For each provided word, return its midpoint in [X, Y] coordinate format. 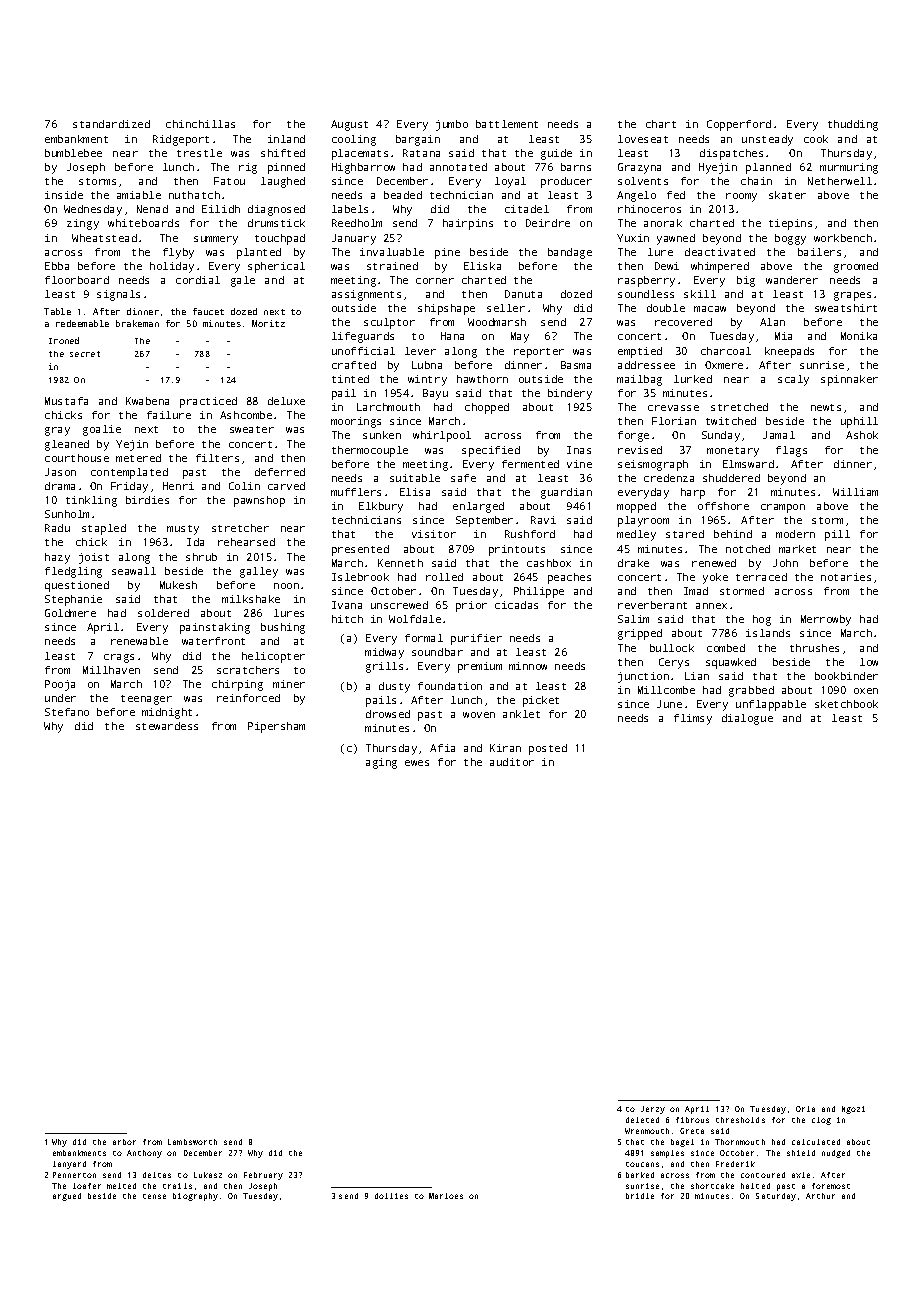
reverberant [652, 605]
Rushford [530, 534]
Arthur [820, 1196]
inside [64, 195]
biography [195, 1197]
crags [119, 658]
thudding [853, 125]
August [349, 125]
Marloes [446, 1196]
